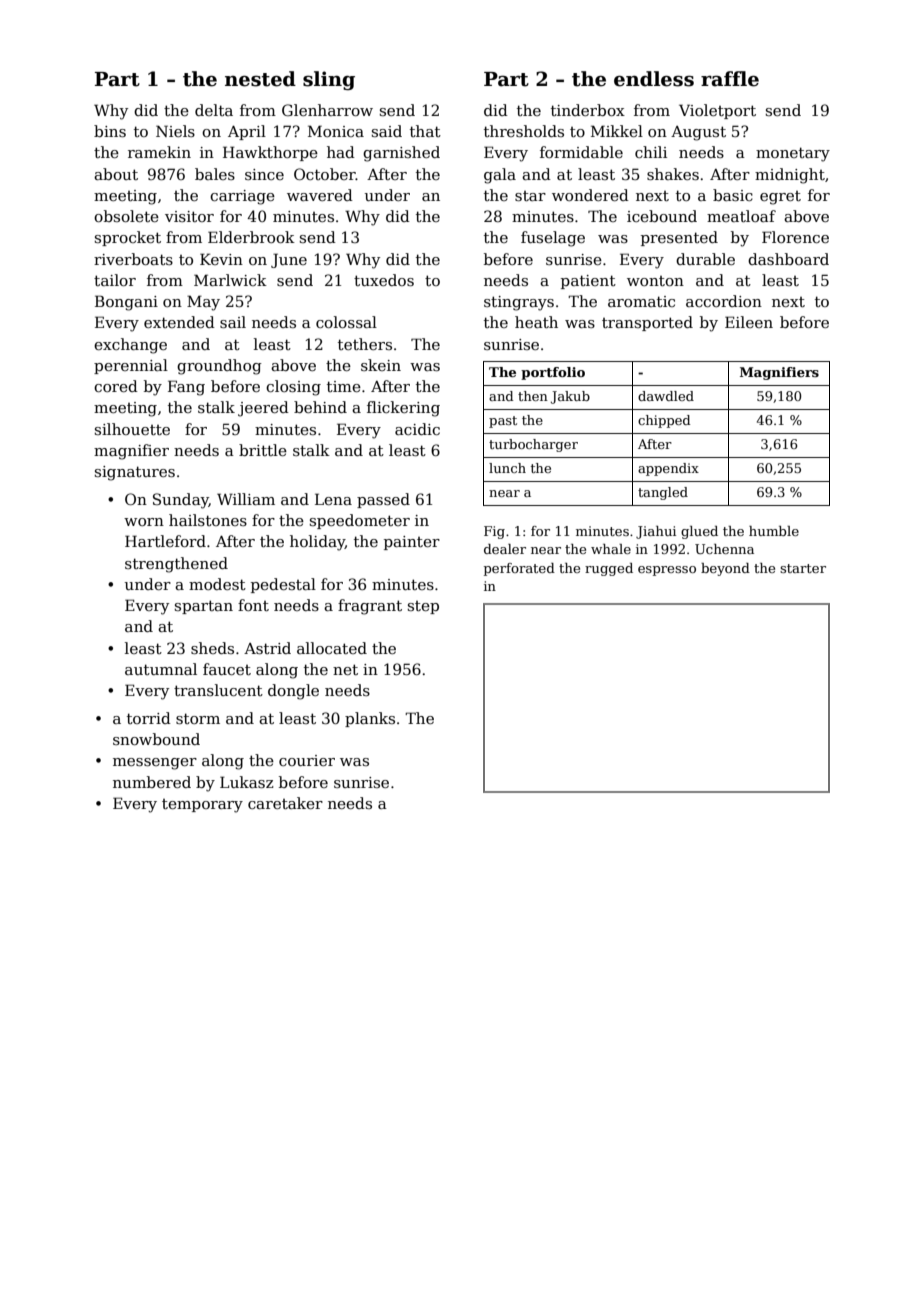  I want to click on modest, so click(217, 584).
